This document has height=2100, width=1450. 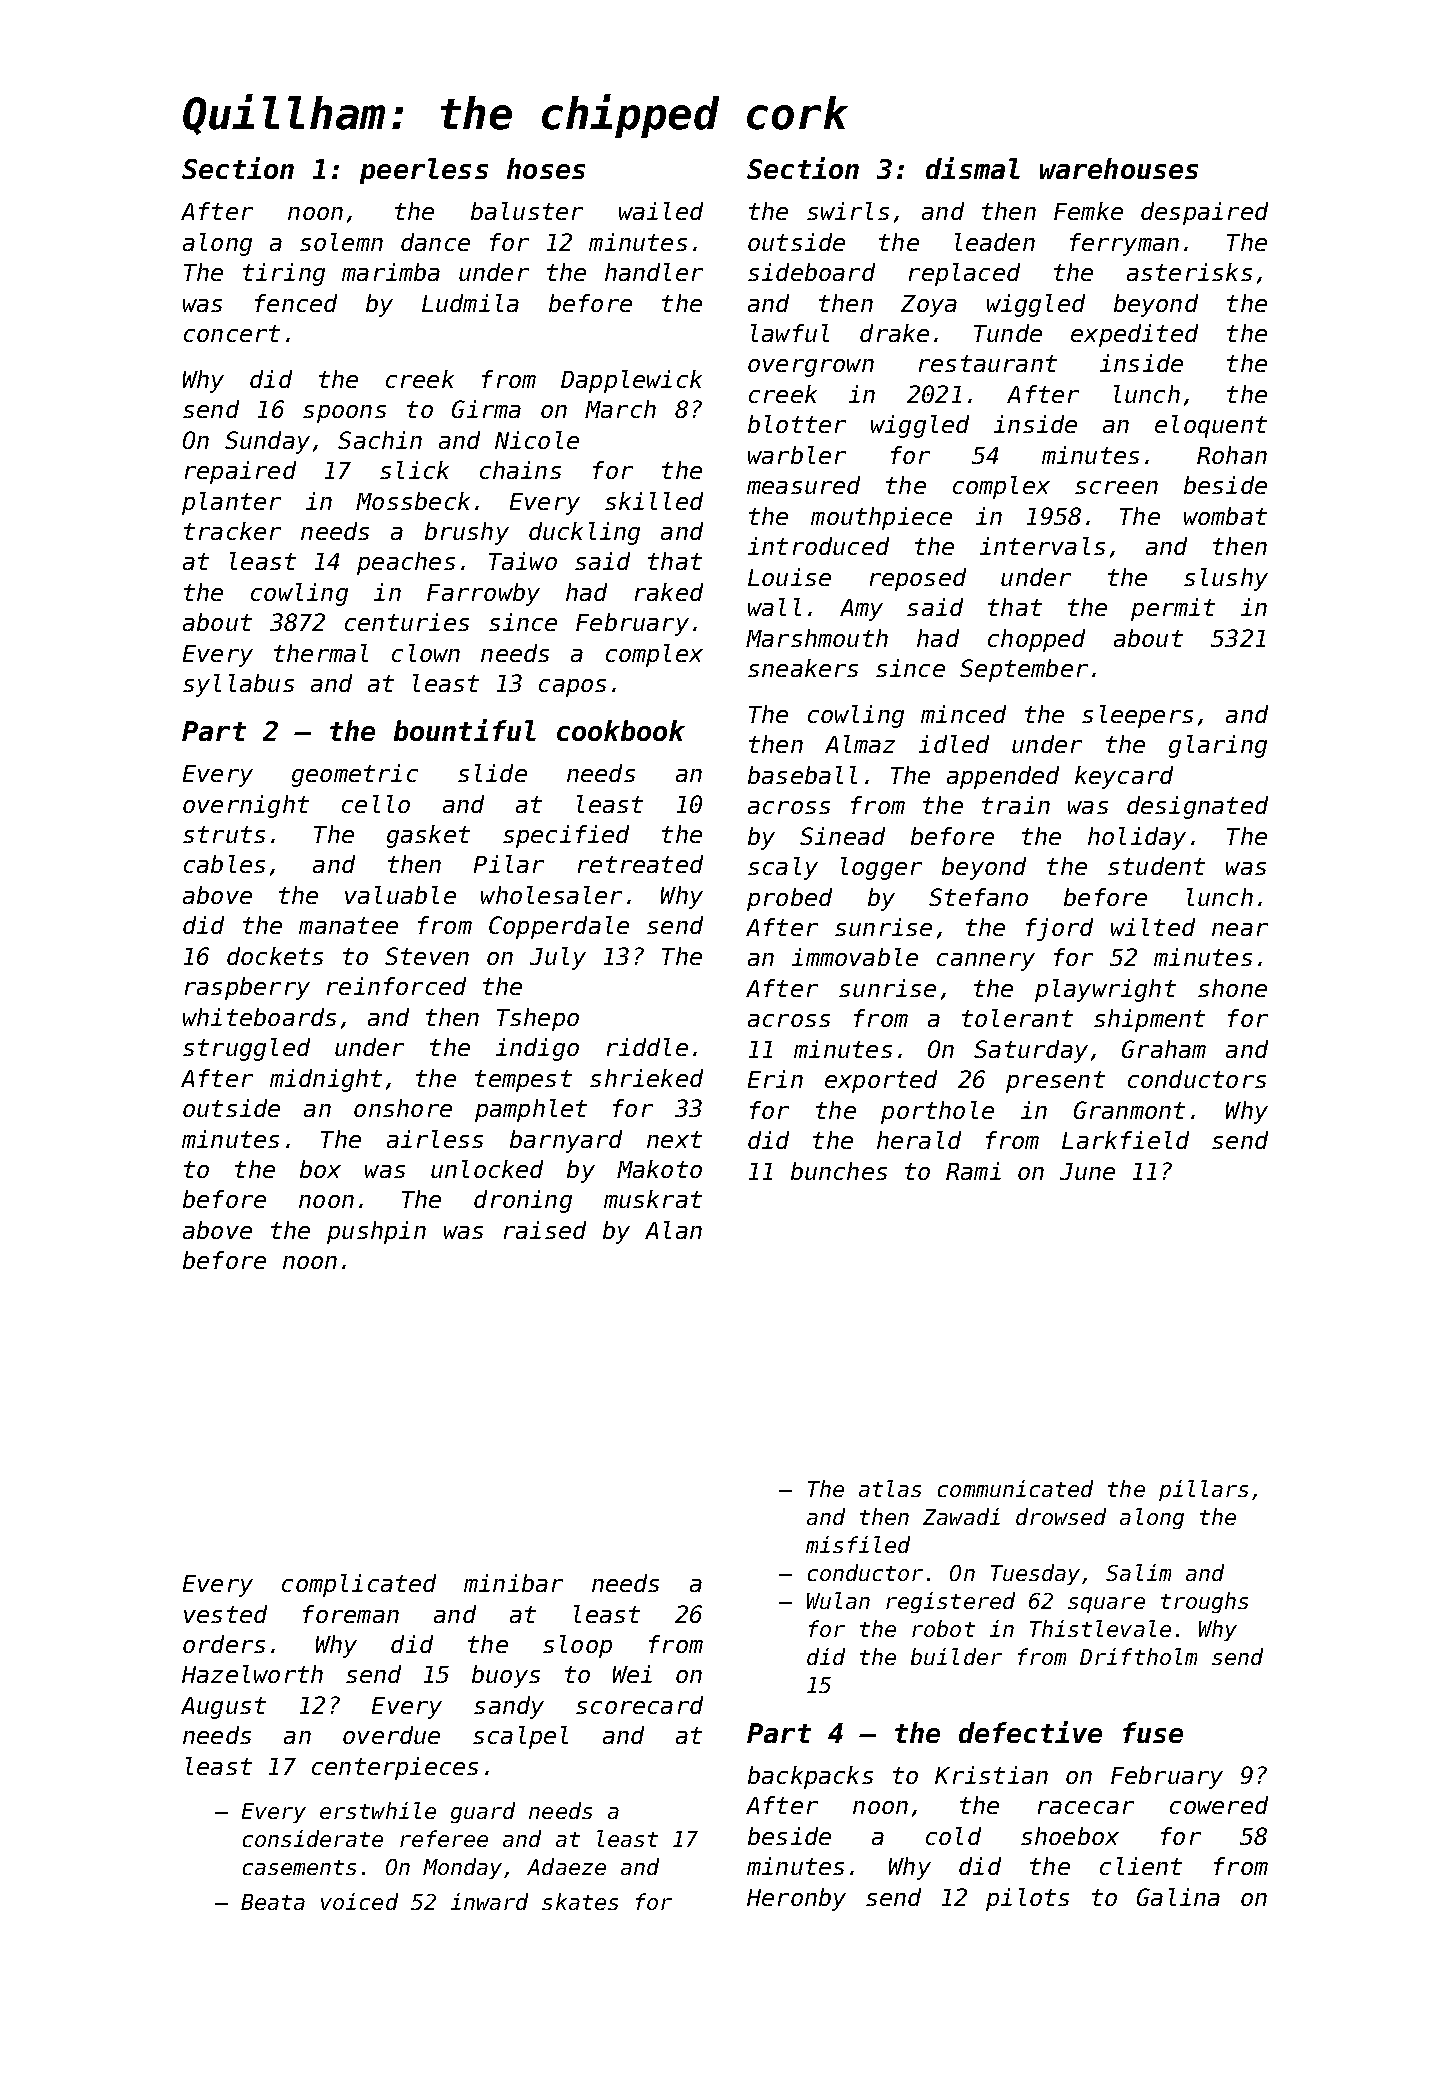 What do you see at coordinates (359, 1585) in the document?
I see `complicated` at bounding box center [359, 1585].
